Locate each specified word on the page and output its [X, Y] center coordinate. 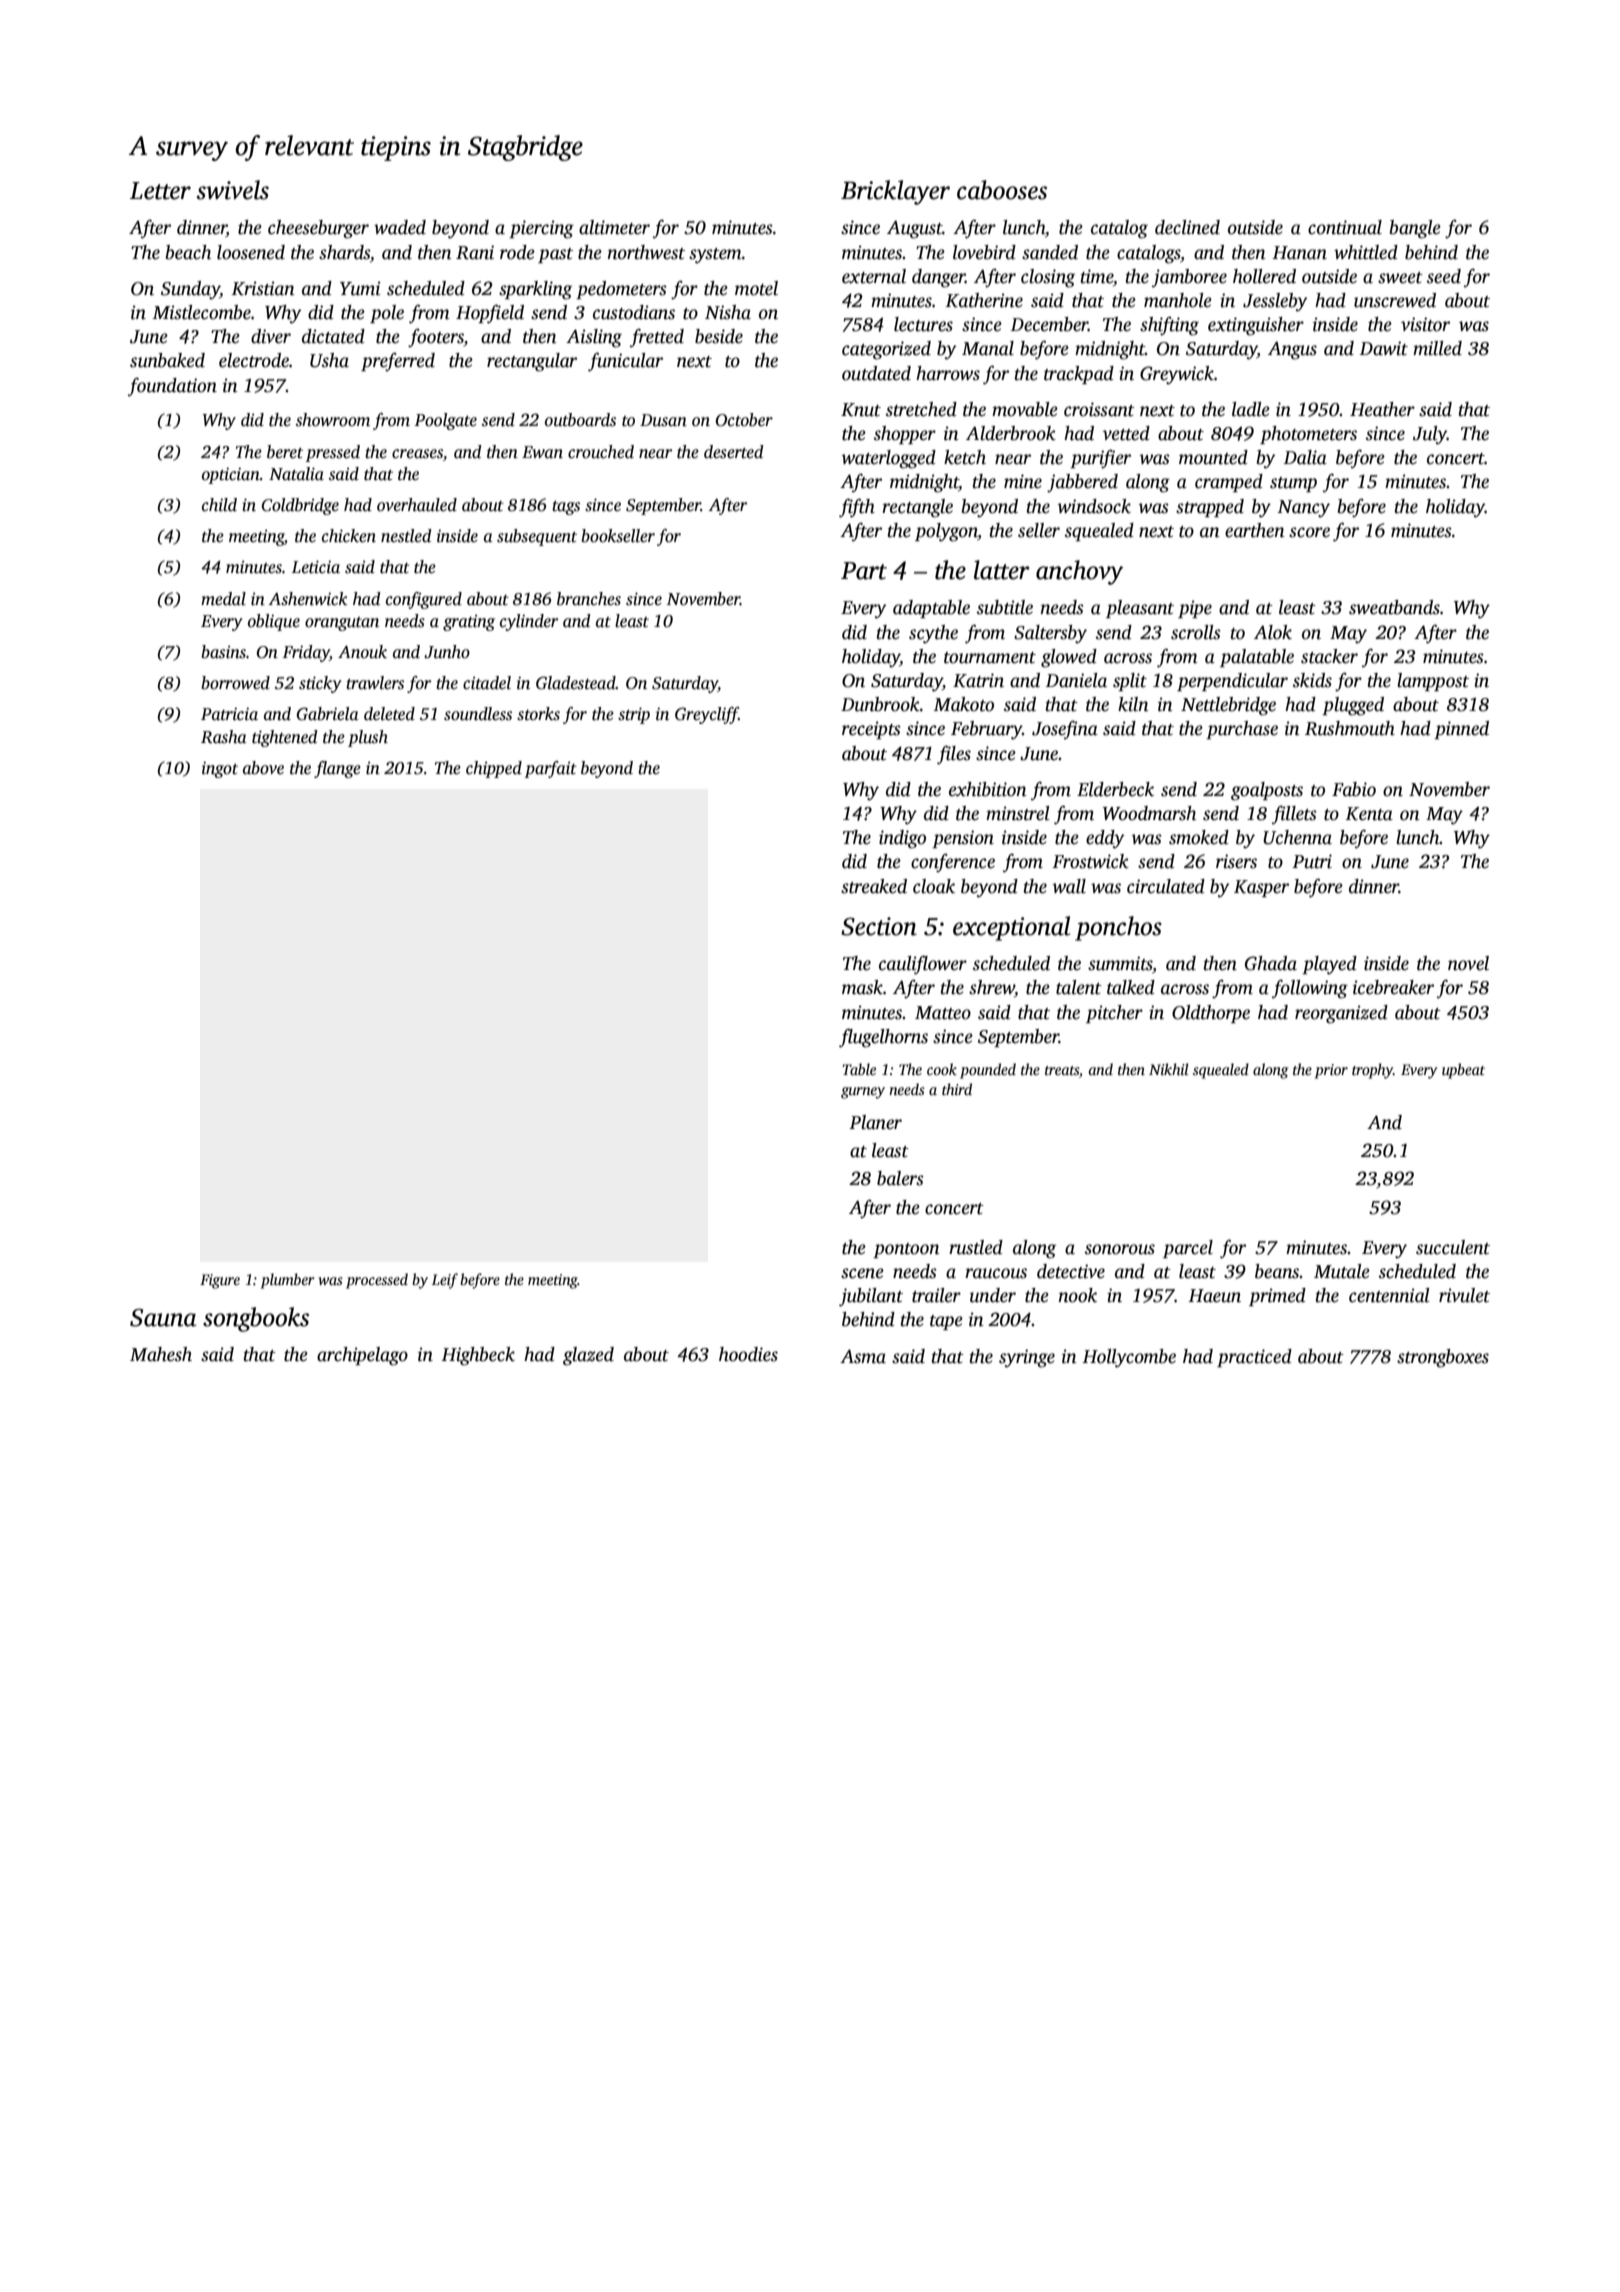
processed [377, 1281]
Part [864, 571]
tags [566, 508]
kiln [1133, 704]
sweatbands [1394, 607]
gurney [863, 1093]
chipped [494, 769]
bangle [1415, 229]
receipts [871, 730]
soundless [478, 714]
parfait [550, 769]
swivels [233, 190]
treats [1062, 1070]
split [1130, 682]
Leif [445, 1281]
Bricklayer [895, 192]
